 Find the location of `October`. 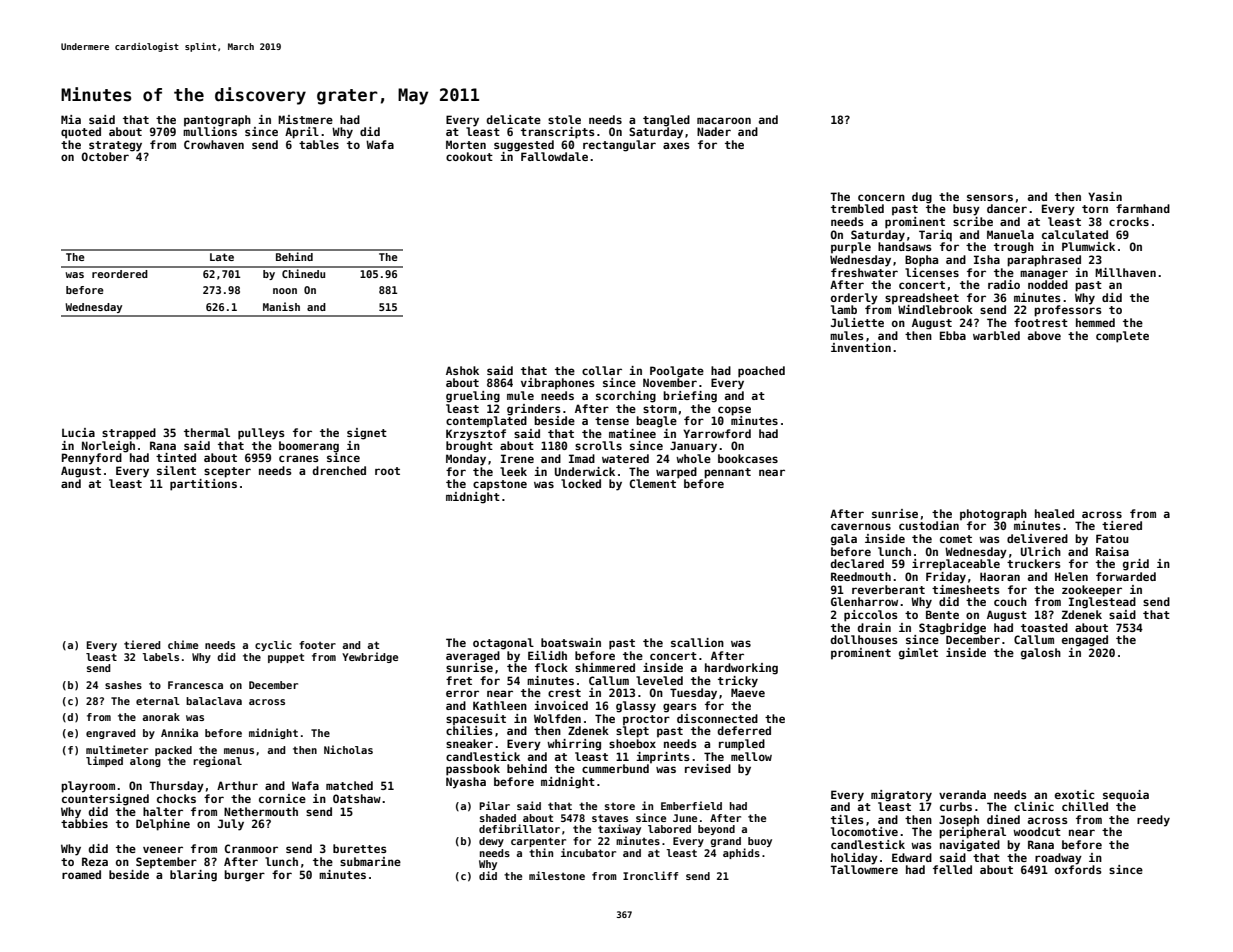

October is located at coordinates (105, 156).
